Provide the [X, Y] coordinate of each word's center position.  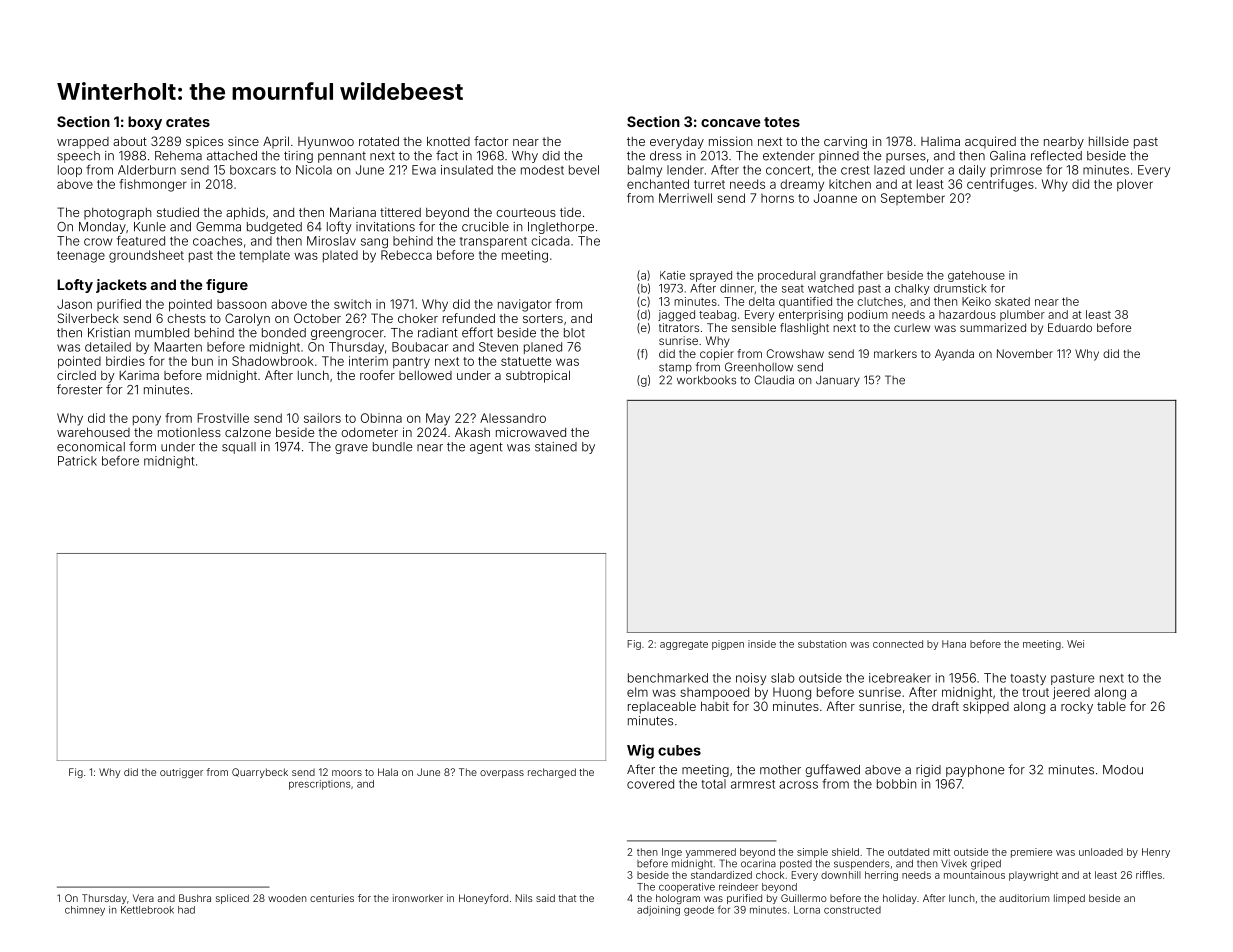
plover [1135, 185]
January [838, 381]
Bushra [195, 898]
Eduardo [1070, 327]
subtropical [538, 376]
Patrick [77, 461]
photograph [117, 214]
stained [556, 447]
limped [1069, 899]
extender [789, 156]
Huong [792, 693]
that [567, 898]
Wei [1075, 644]
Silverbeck [88, 318]
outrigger [181, 773]
